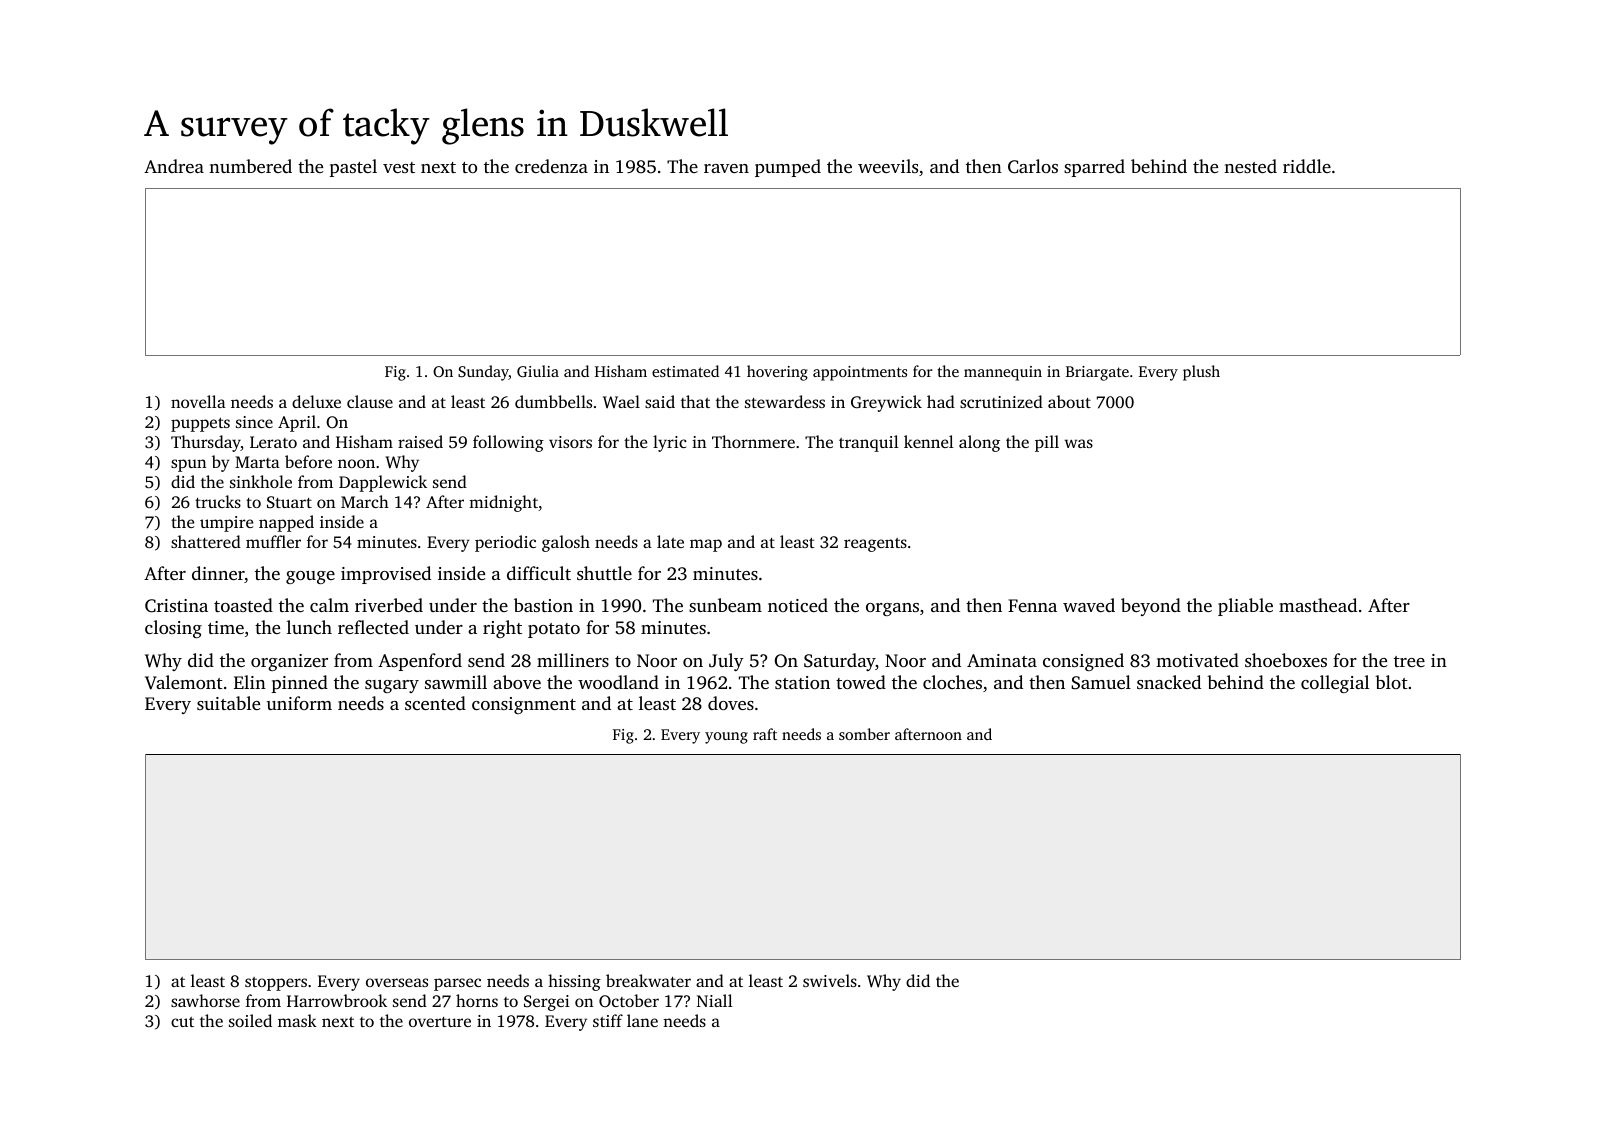 The height and width of the page is (1135, 1605). What do you see at coordinates (642, 1020) in the page?
I see `lane` at bounding box center [642, 1020].
